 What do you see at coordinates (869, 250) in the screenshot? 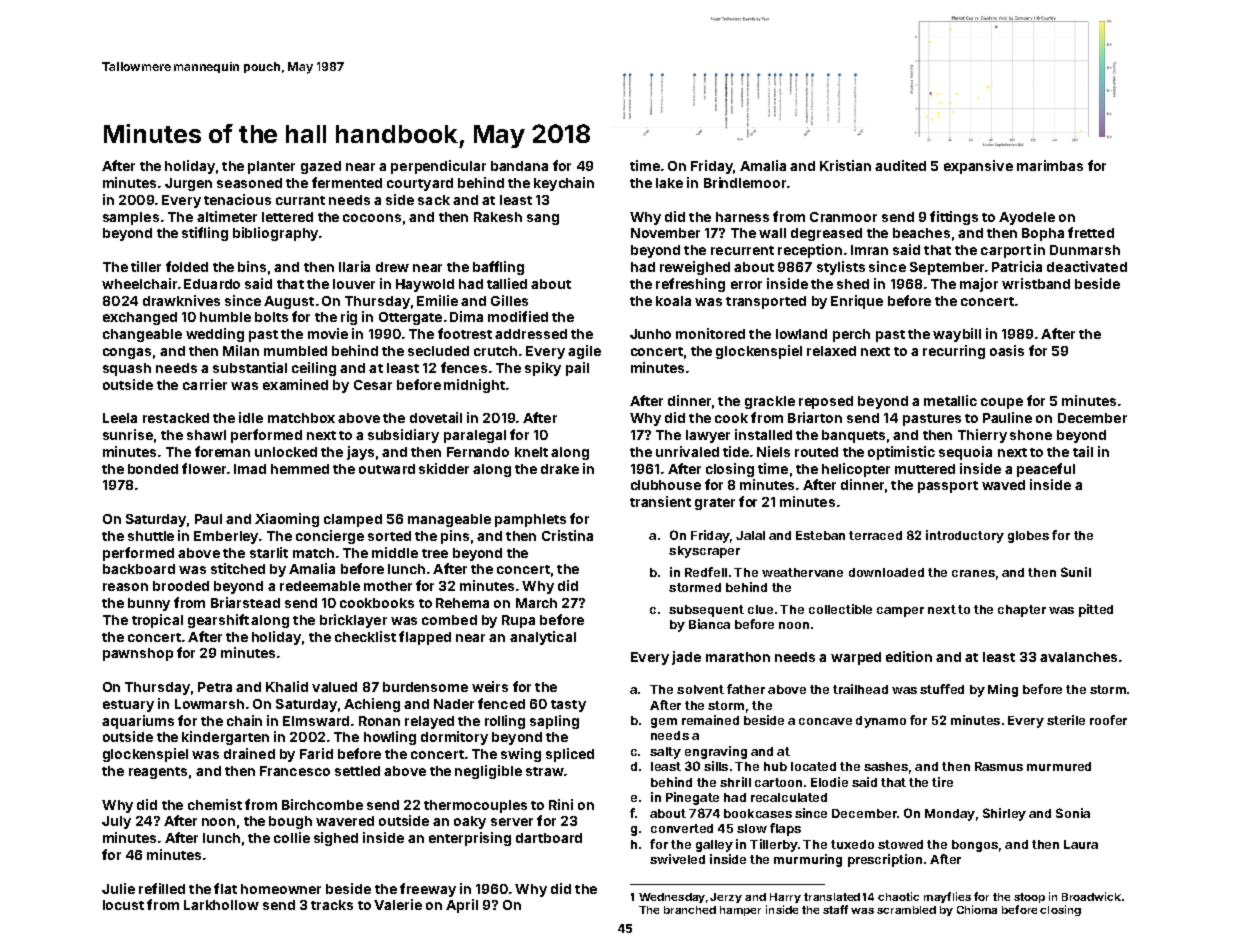
I see `Imran` at bounding box center [869, 250].
